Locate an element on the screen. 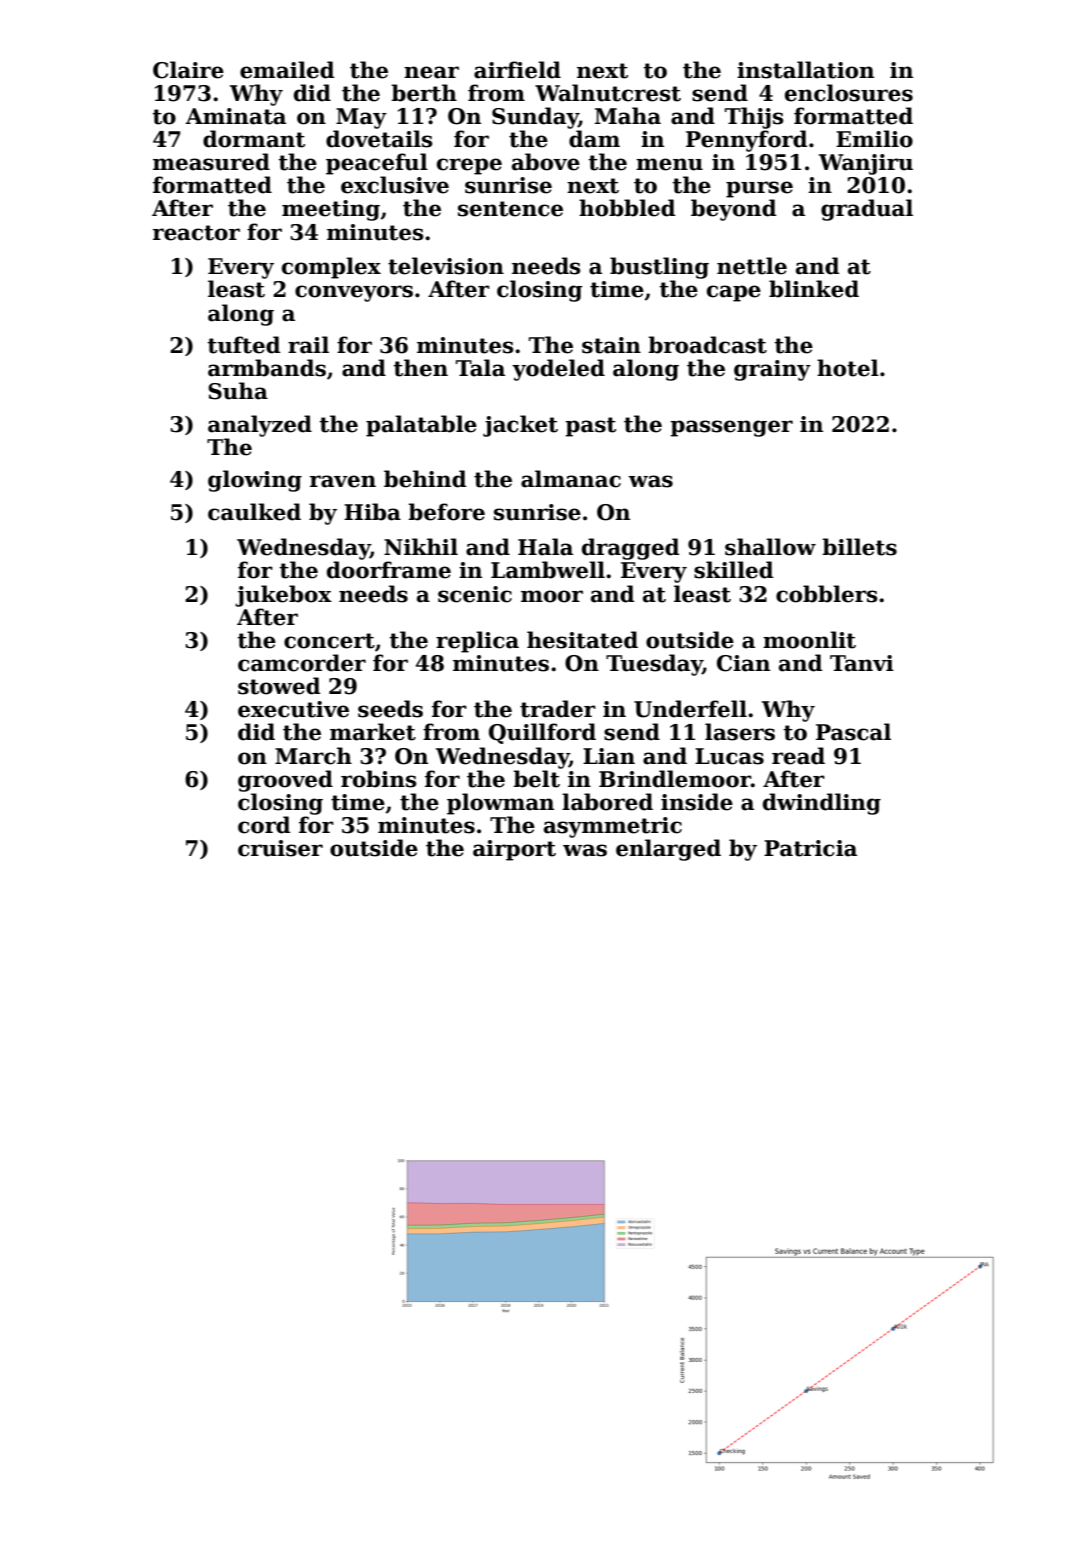  Pascal is located at coordinates (853, 732).
